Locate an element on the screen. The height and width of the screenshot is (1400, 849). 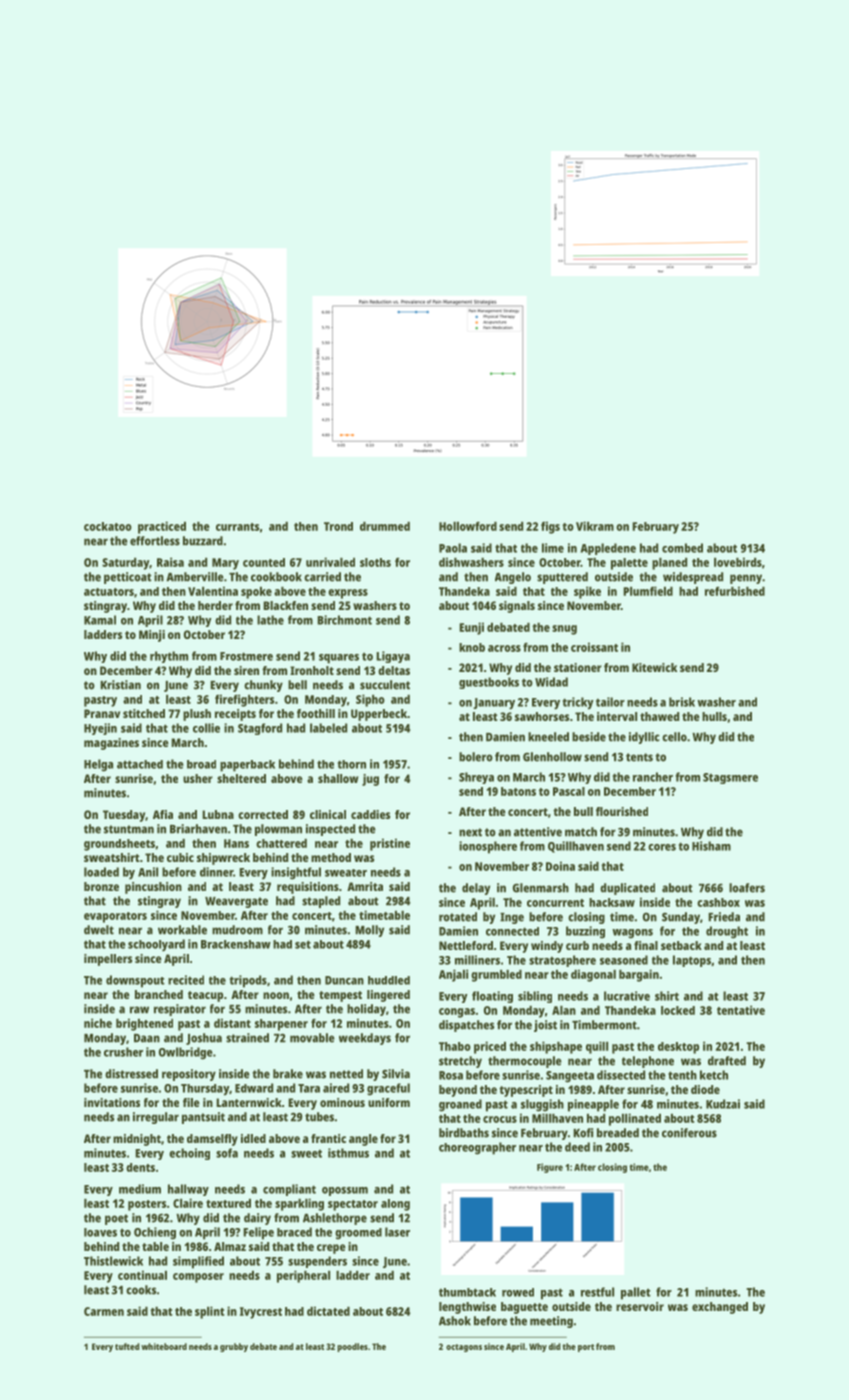
Trond is located at coordinates (338, 526).
